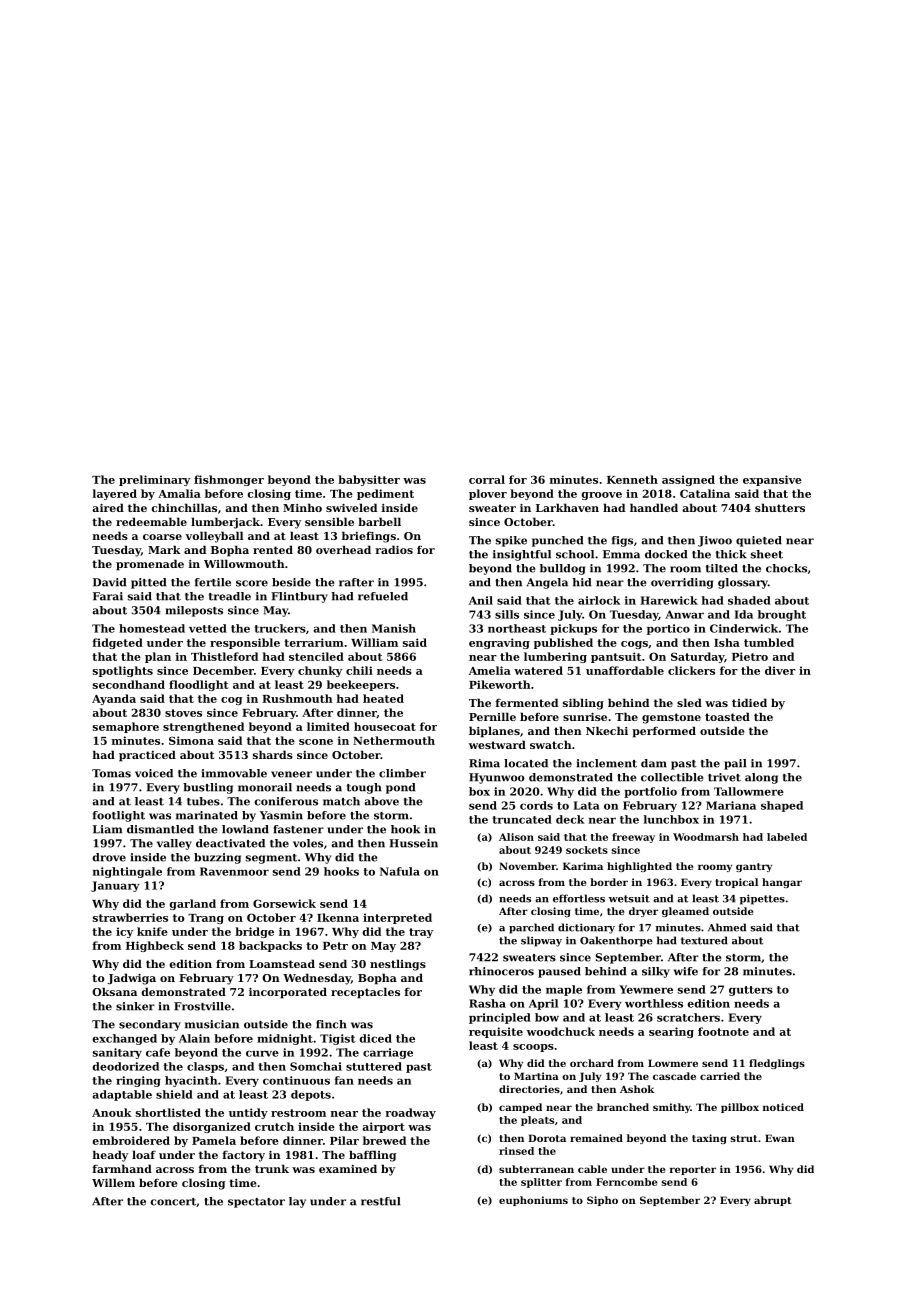  Describe the element at coordinates (531, 928) in the page. I see `parched` at that location.
